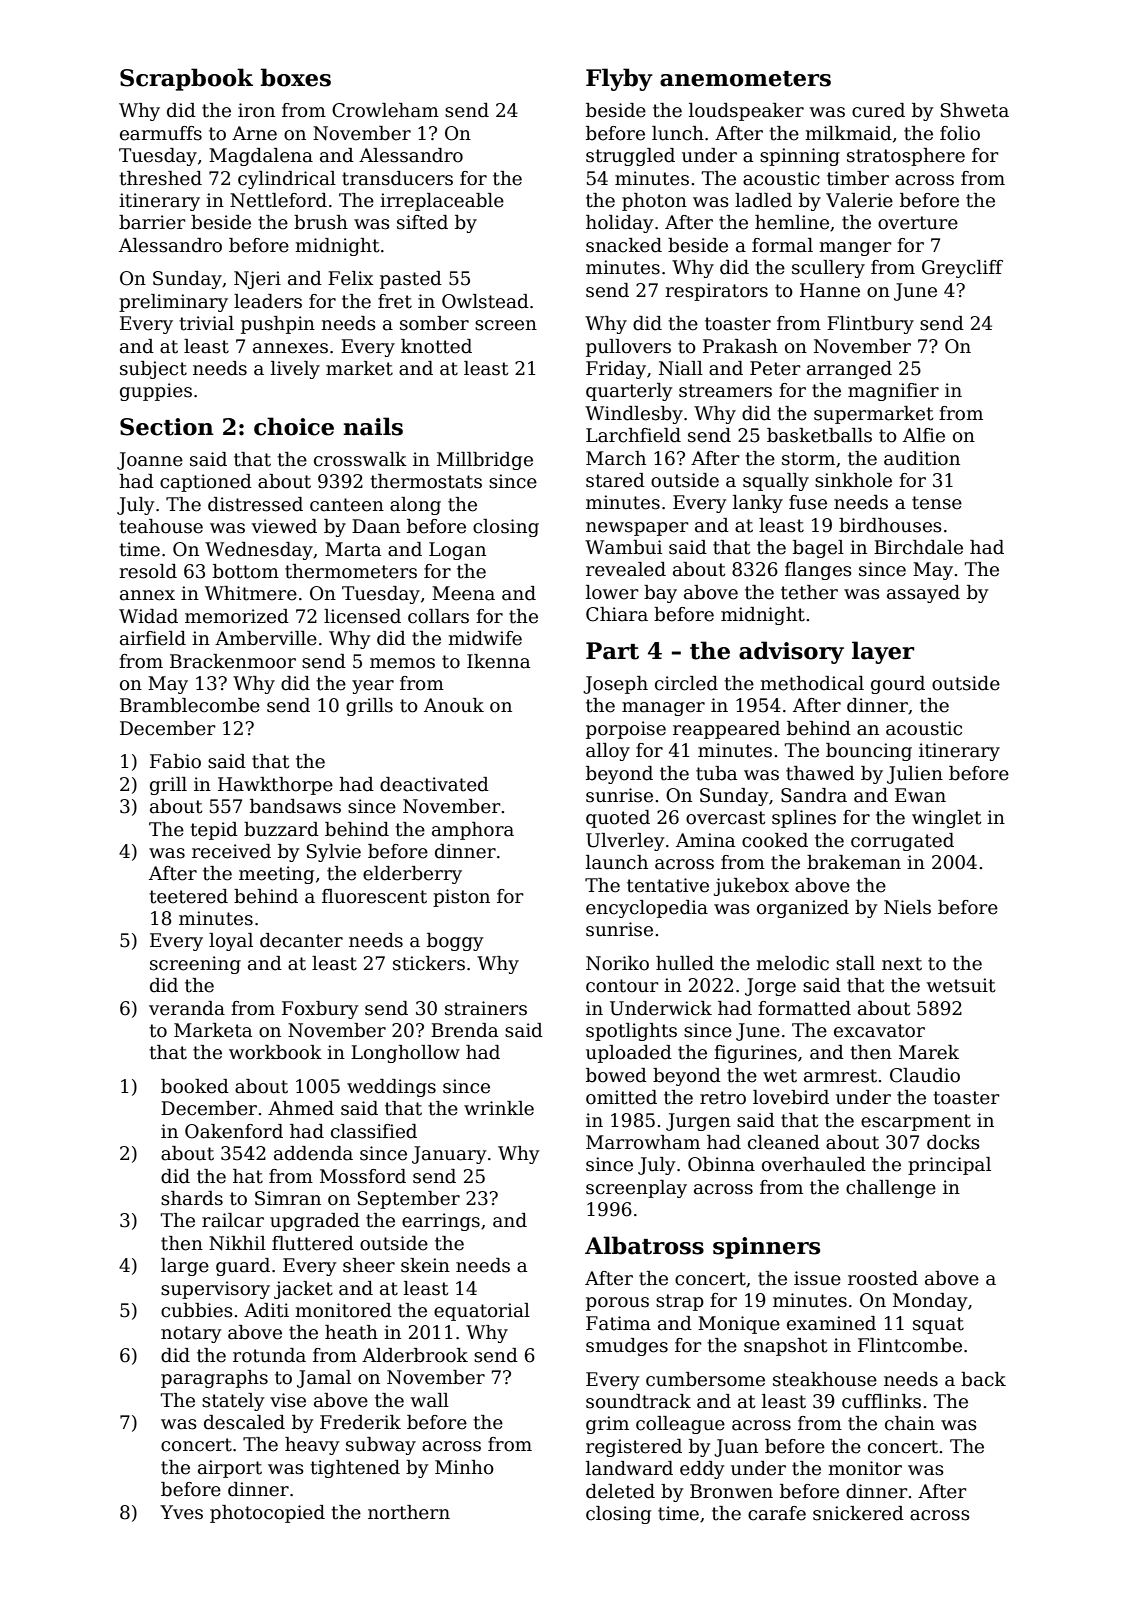 The width and height of the screenshot is (1130, 1598). I want to click on sheer, so click(369, 1265).
